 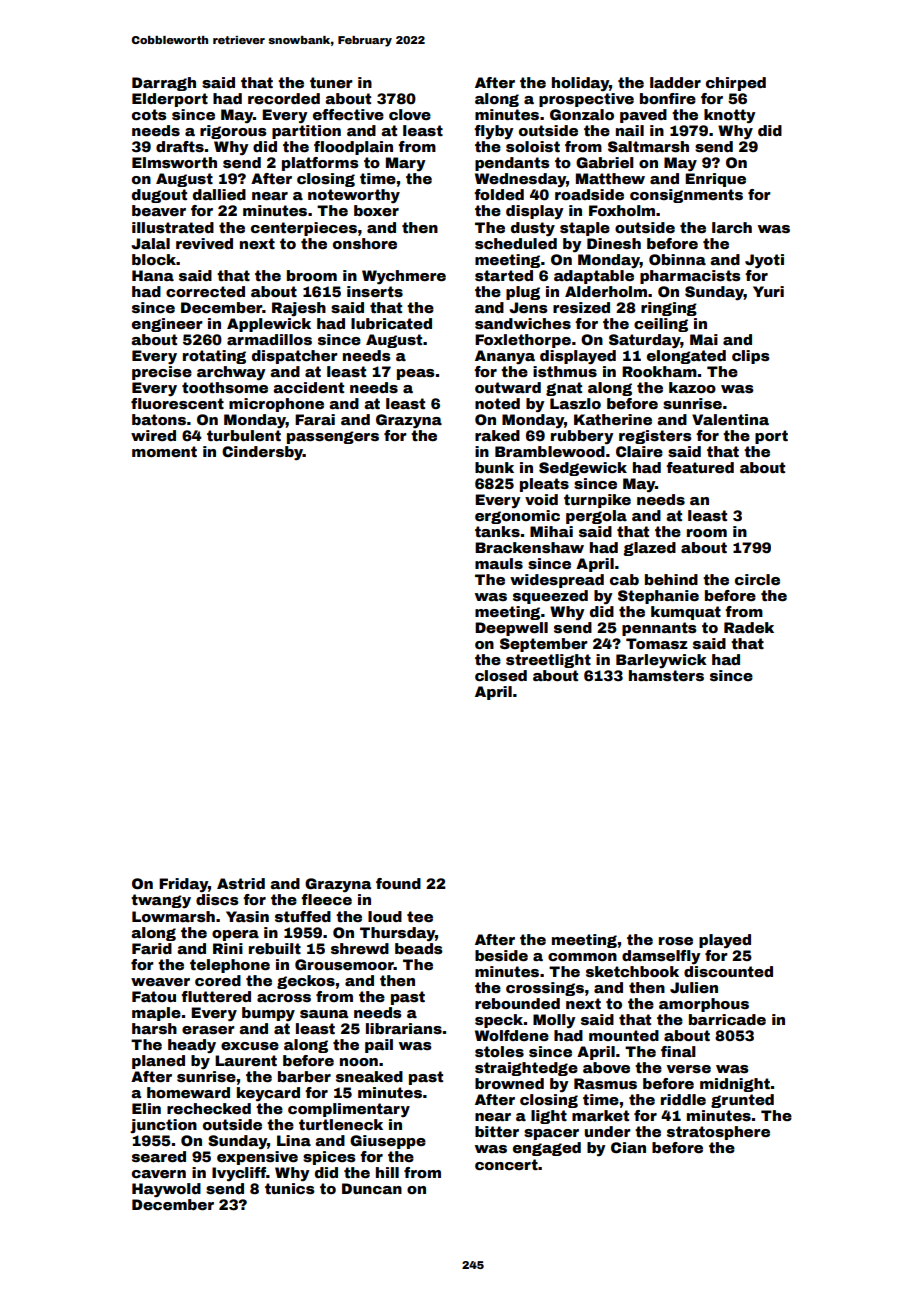 I want to click on raked, so click(x=497, y=435).
